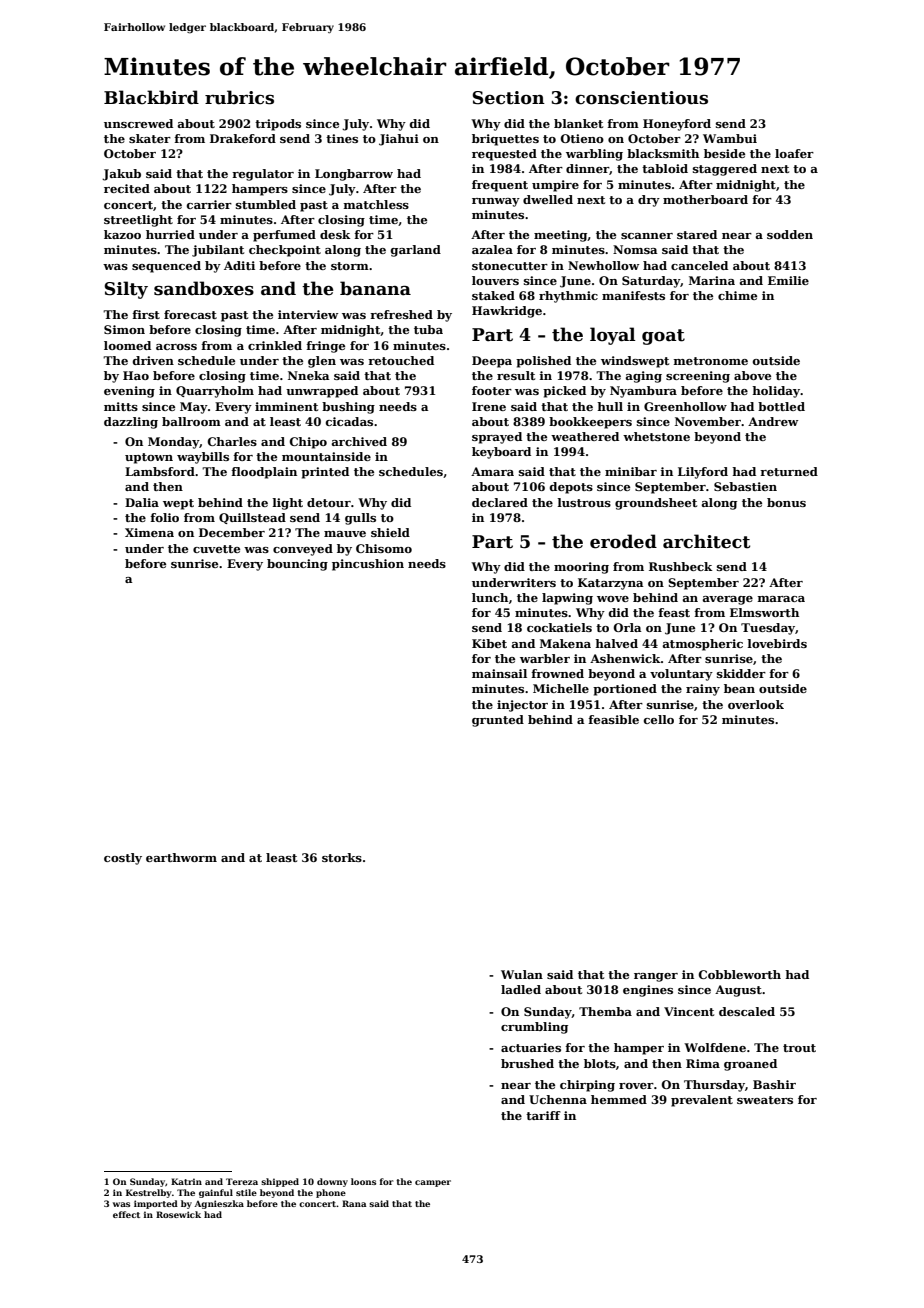 The image size is (924, 1308). Describe the element at coordinates (186, 1181) in the image. I see `Katrin` at that location.
